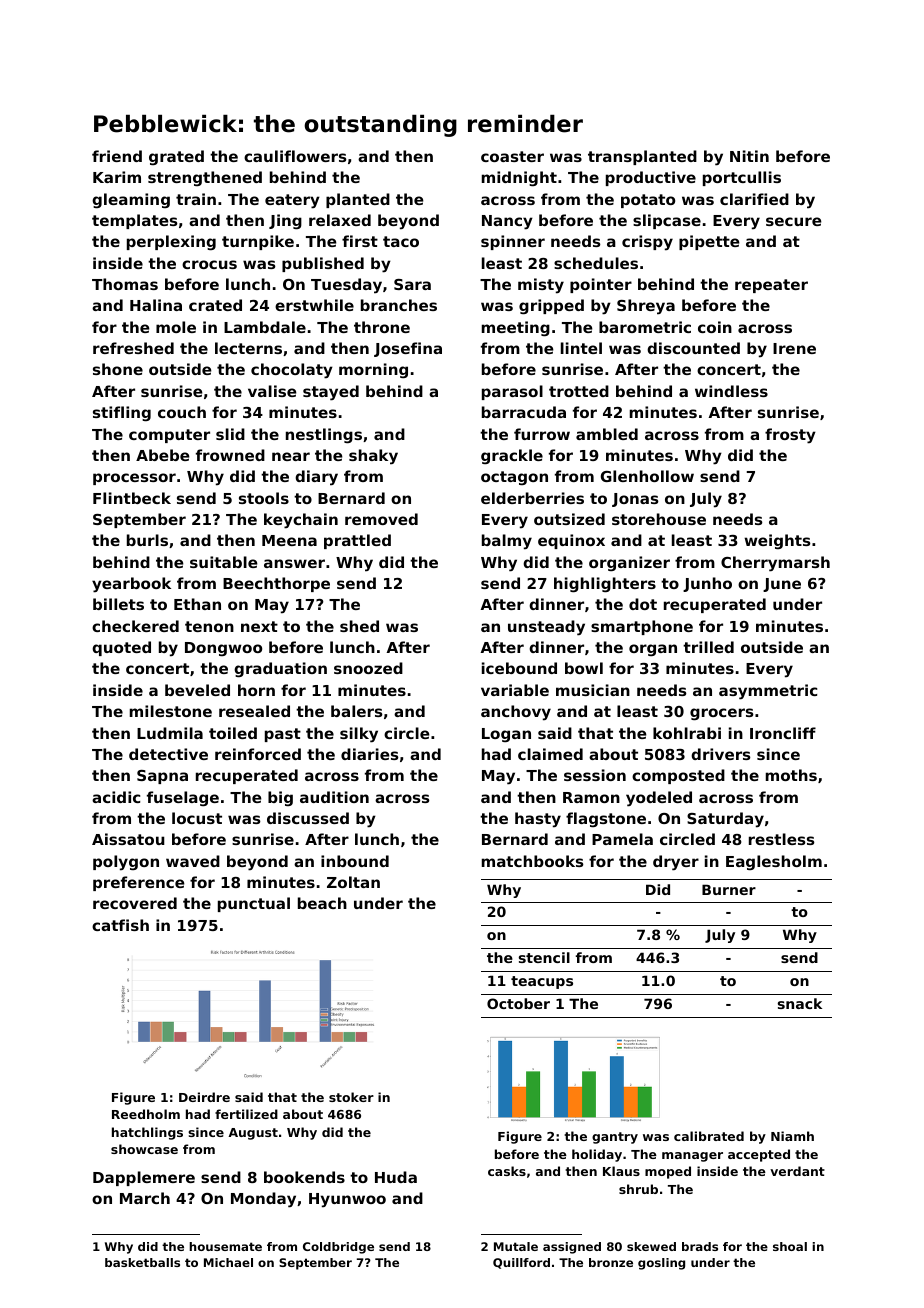 This document has height=1308, width=924. Describe the element at coordinates (538, 820) in the document. I see `hasty` at that location.
